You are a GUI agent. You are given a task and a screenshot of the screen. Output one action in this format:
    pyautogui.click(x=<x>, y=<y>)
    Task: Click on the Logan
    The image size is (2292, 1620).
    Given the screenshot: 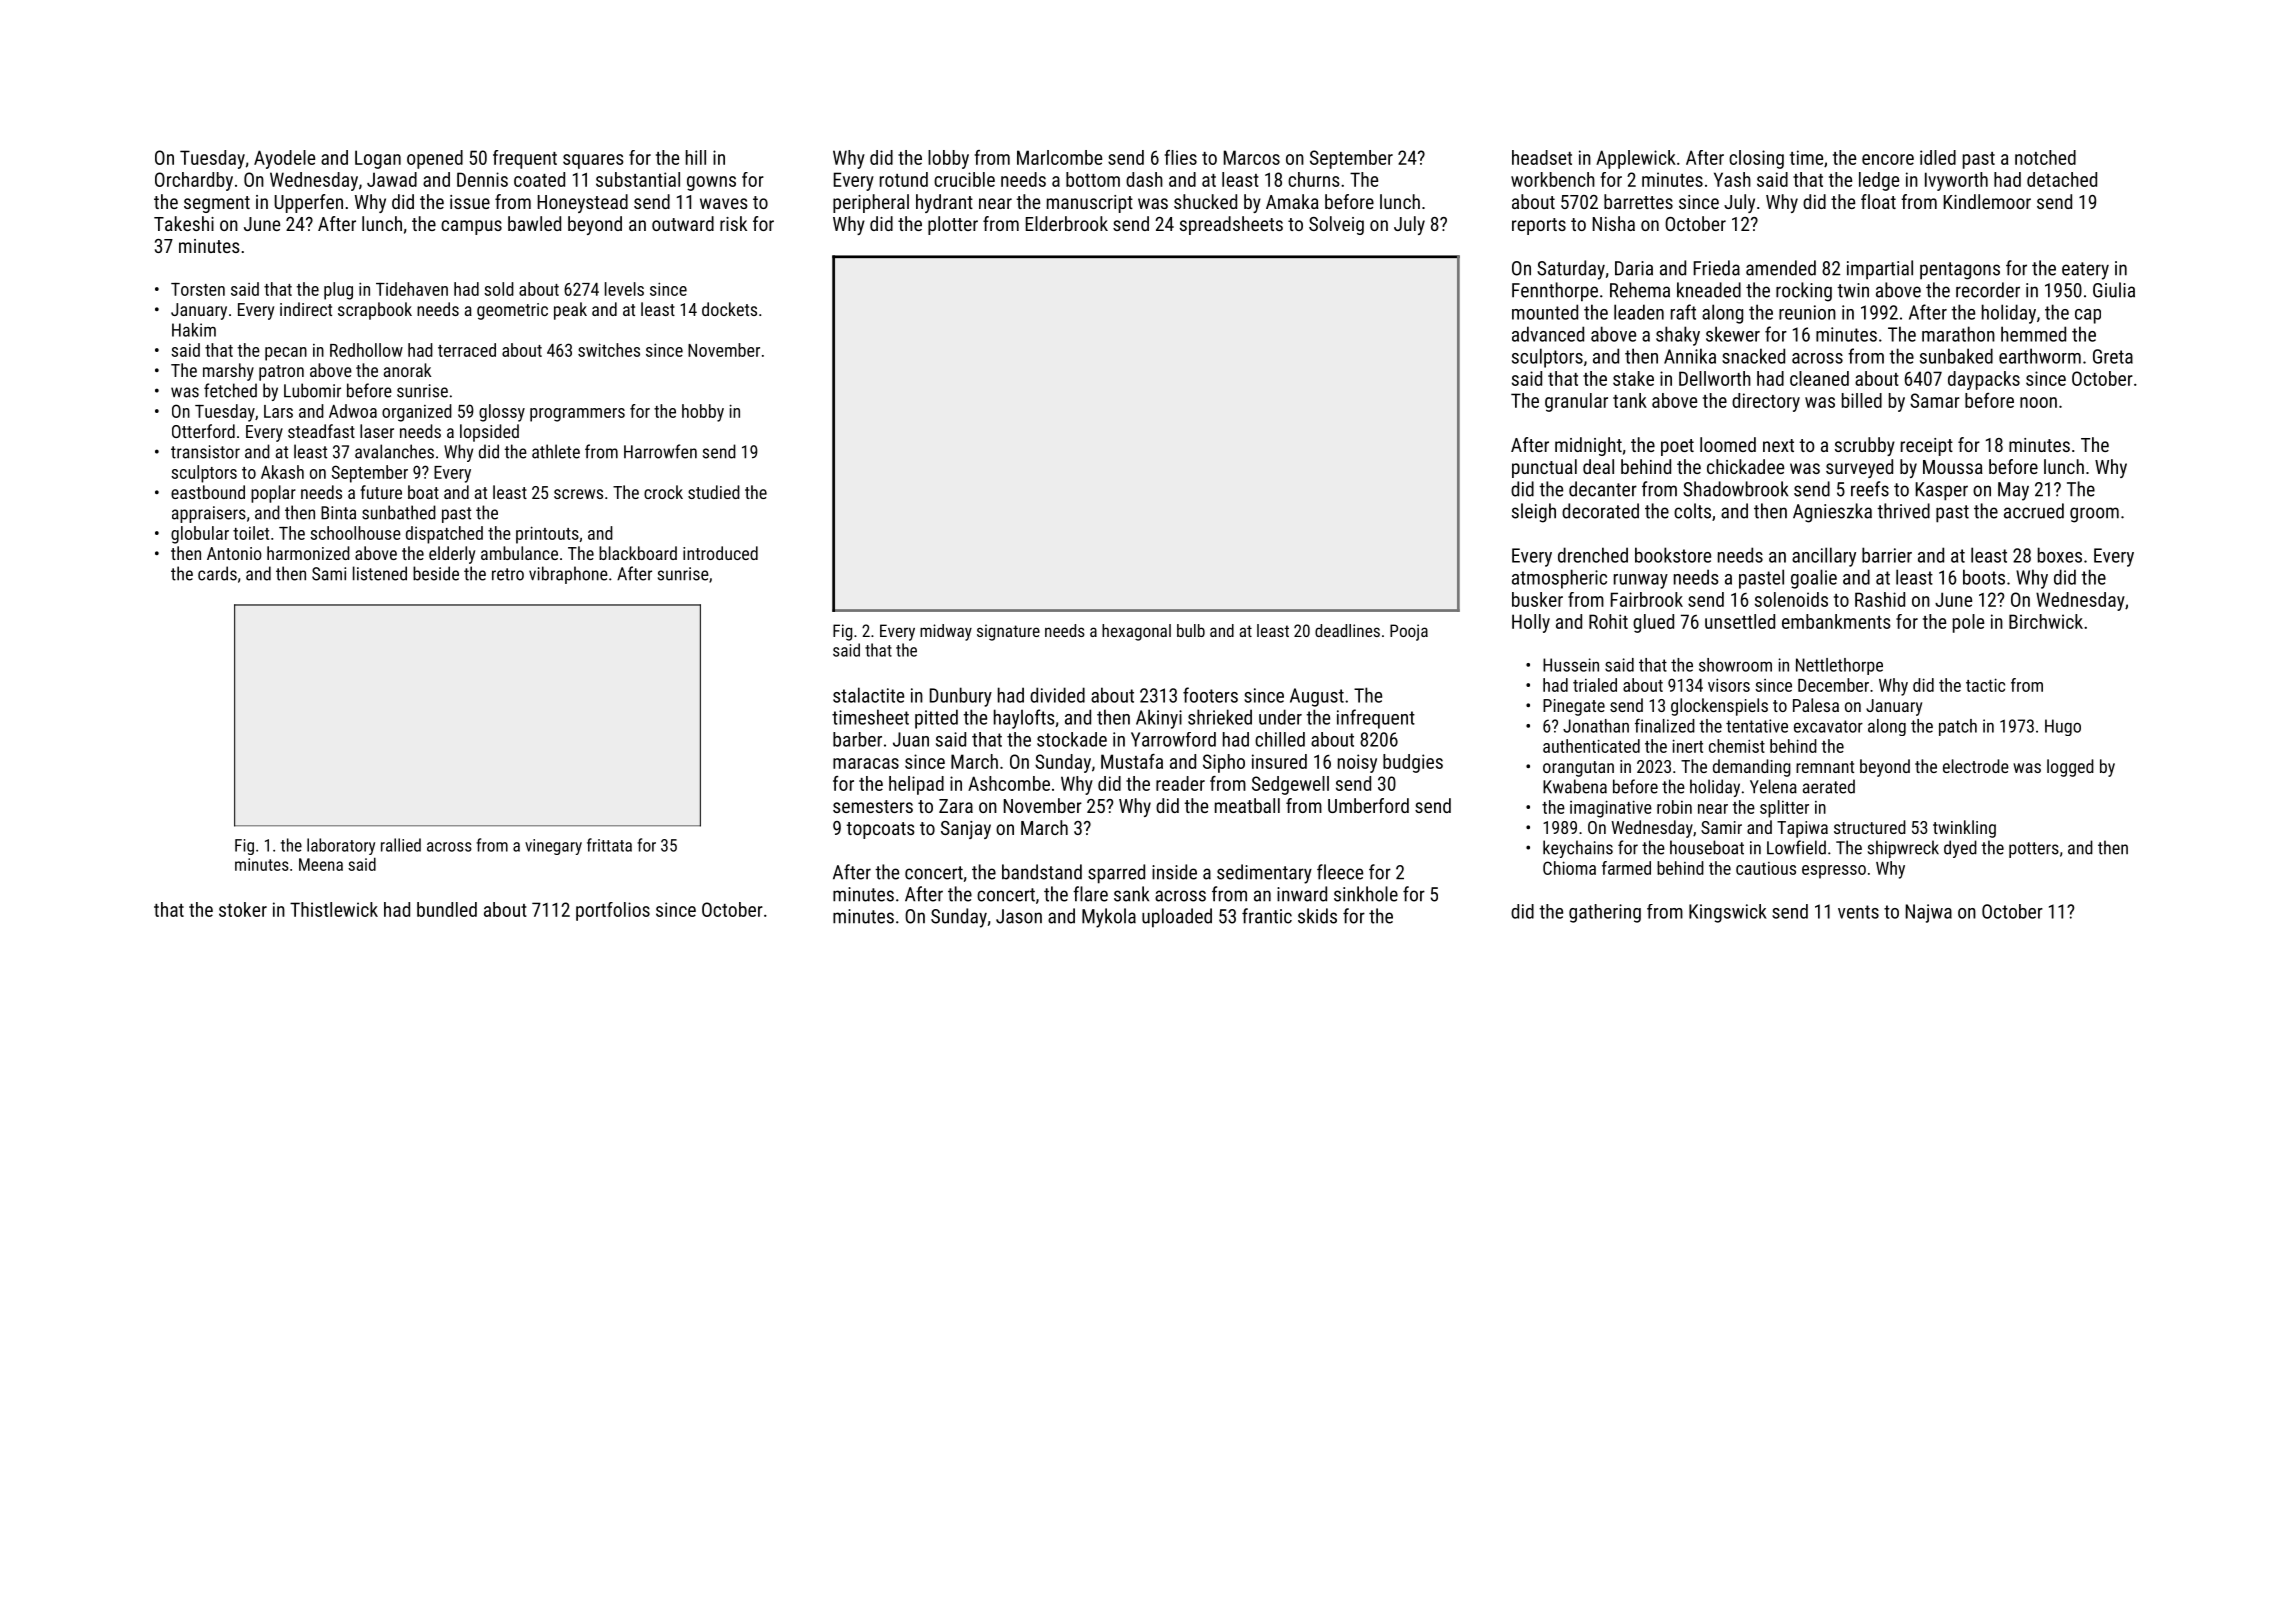 What is the action you would take?
    pyautogui.click(x=378, y=159)
